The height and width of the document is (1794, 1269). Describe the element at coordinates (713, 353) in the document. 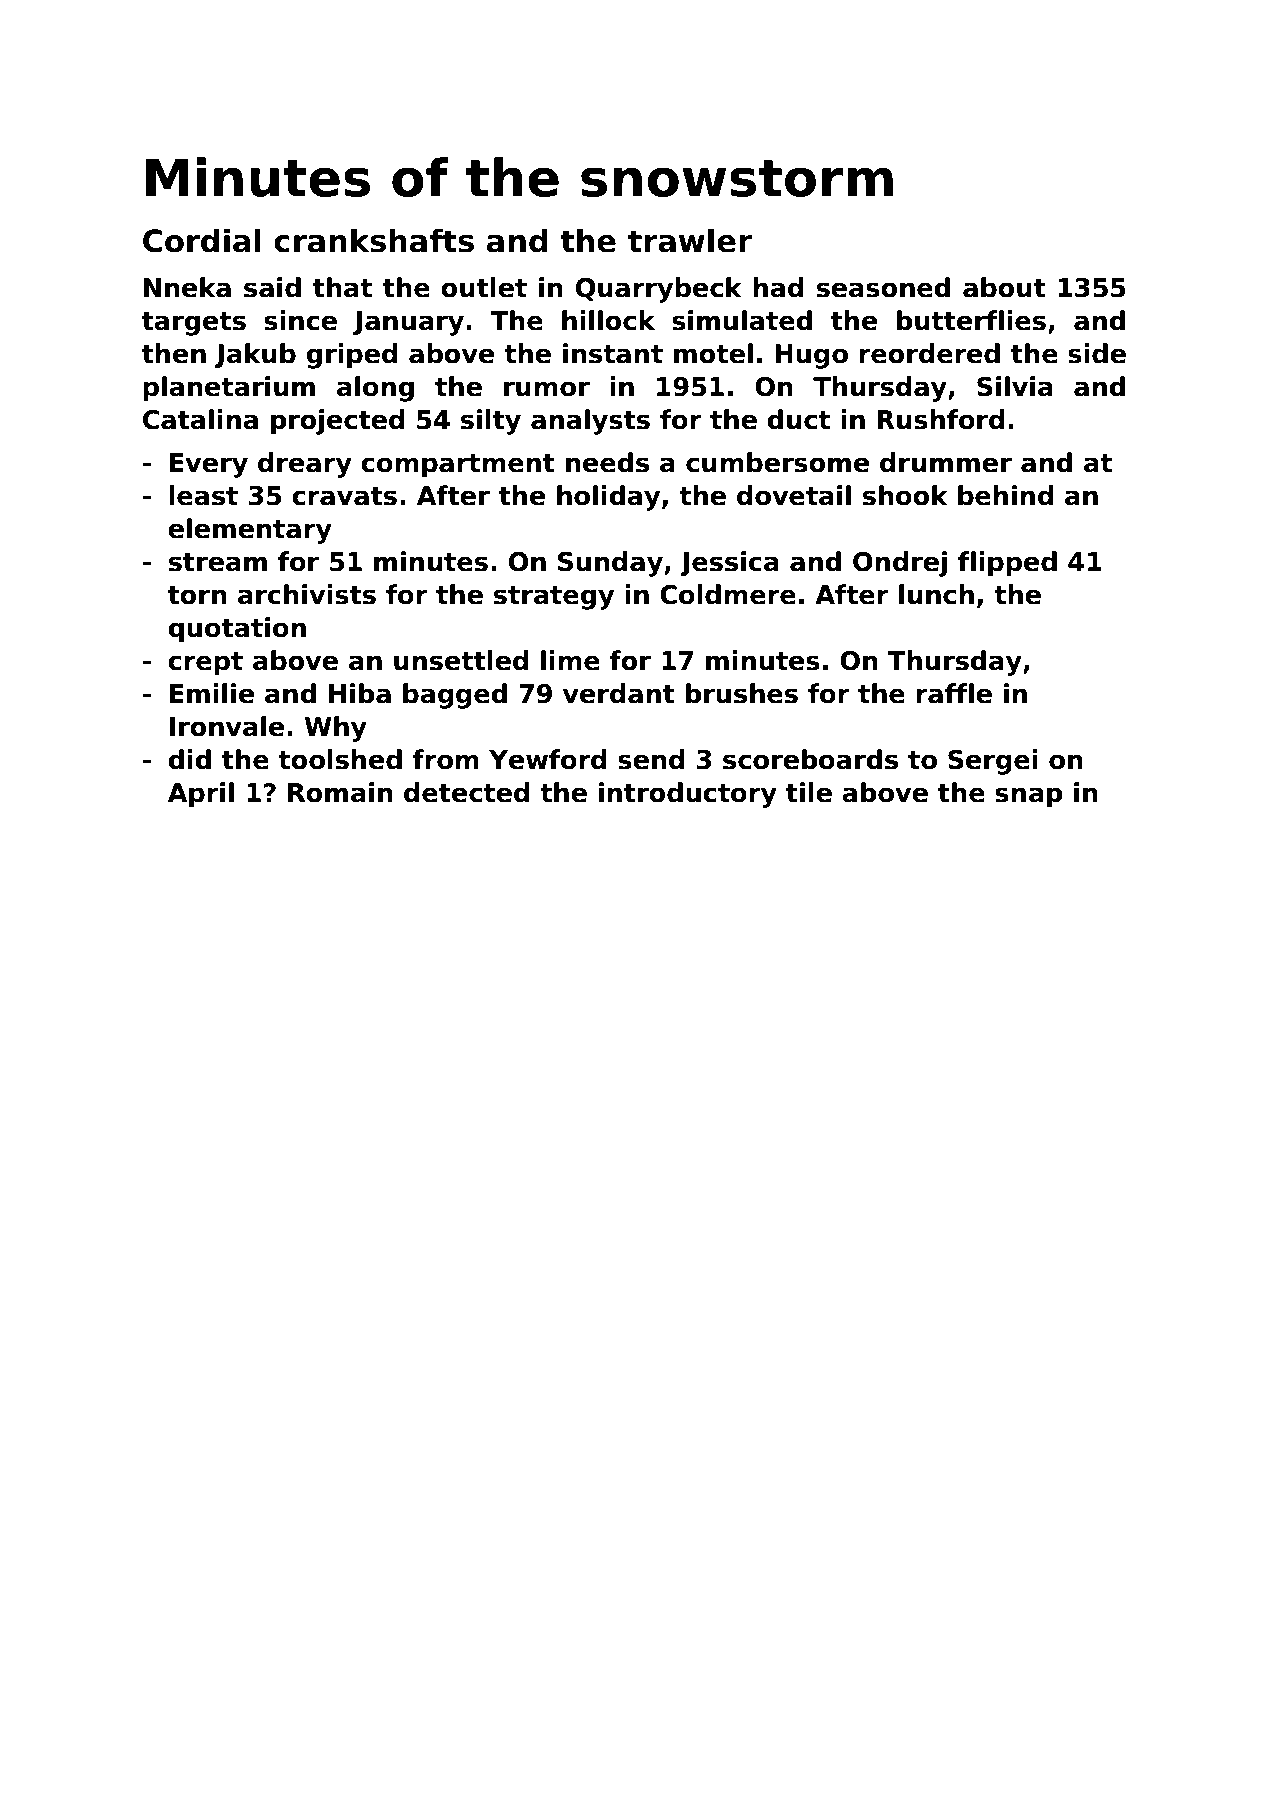

I see `motel` at that location.
